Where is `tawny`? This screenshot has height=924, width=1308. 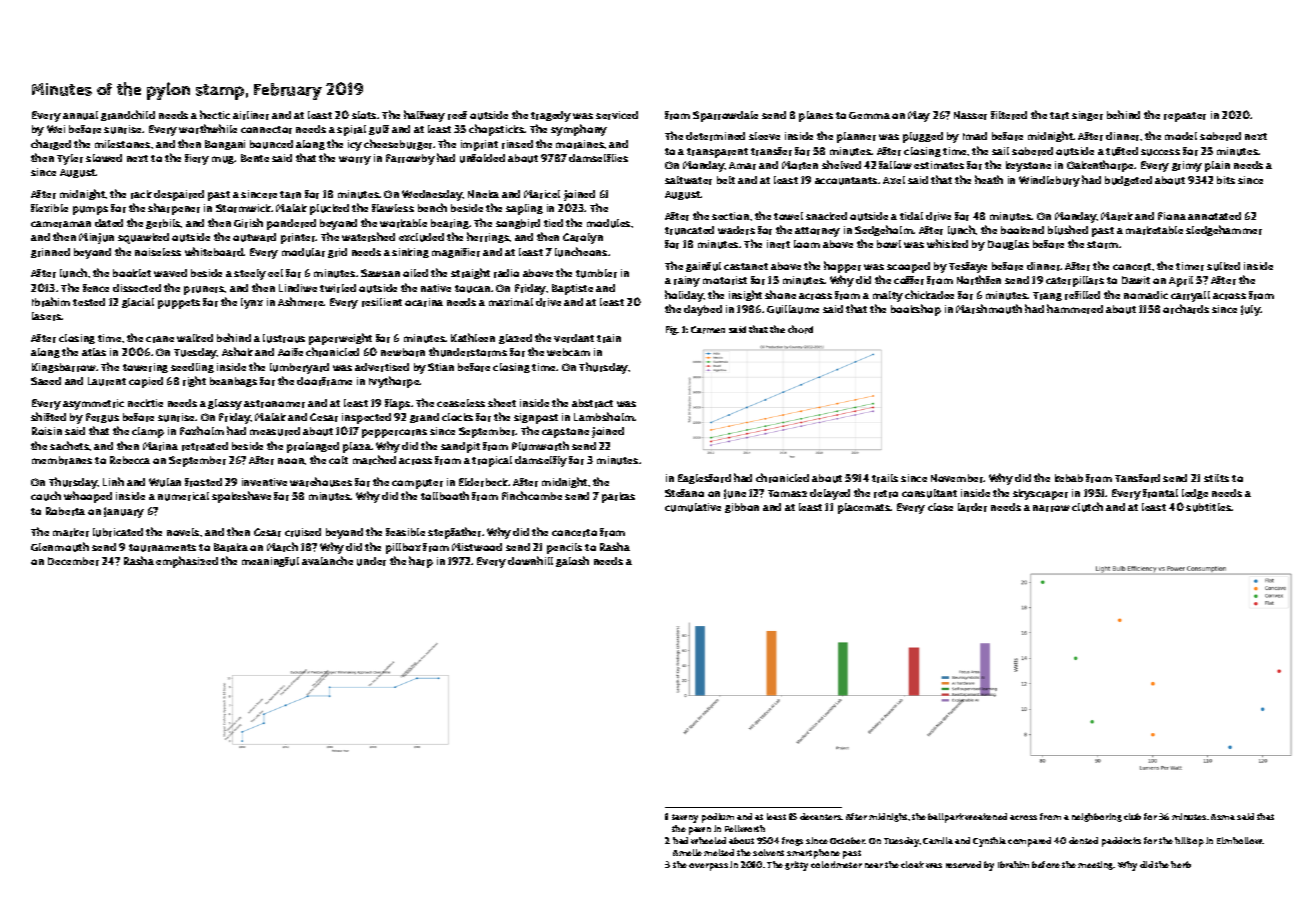
tawny is located at coordinates (685, 818).
